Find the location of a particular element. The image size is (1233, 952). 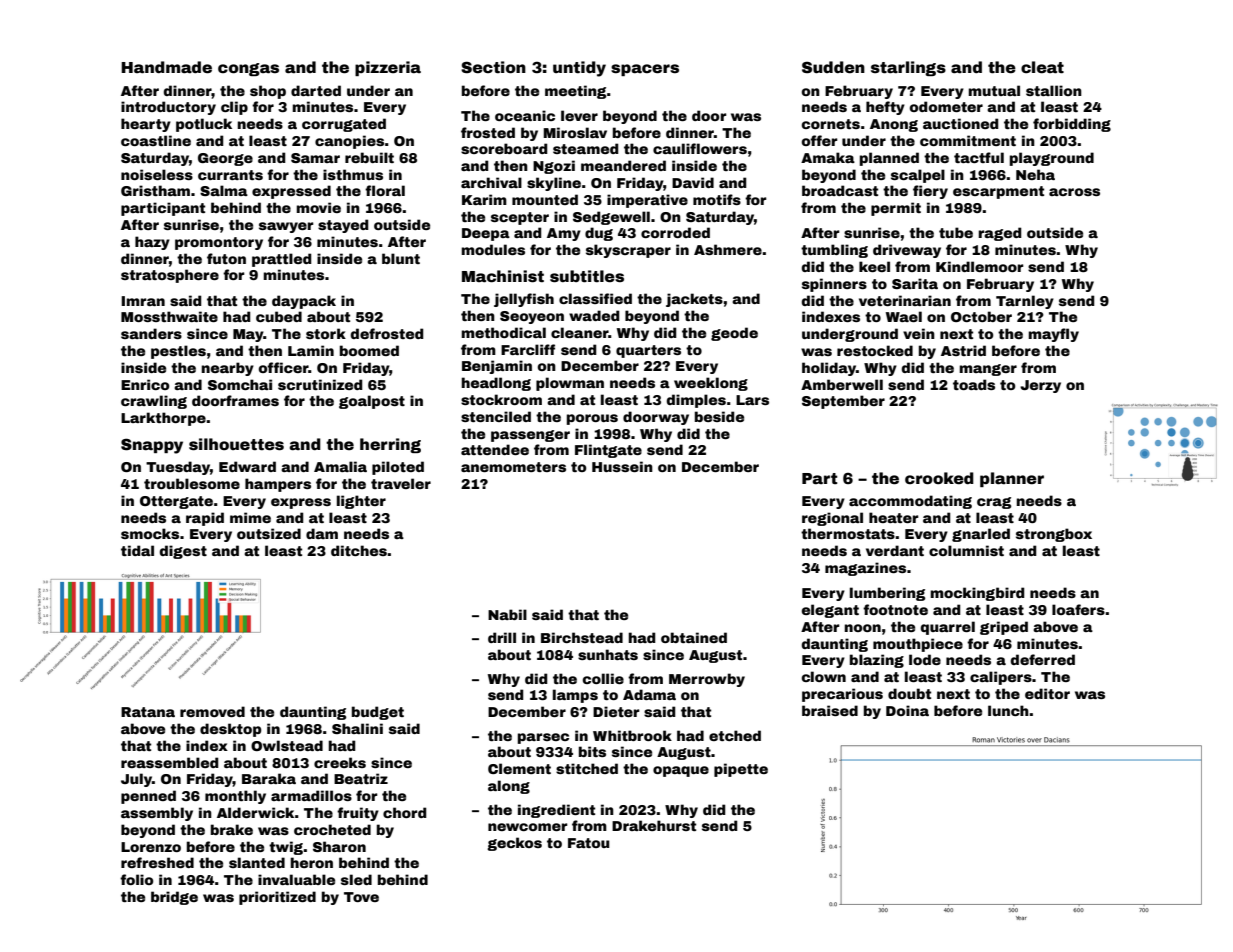

congas is located at coordinates (248, 69).
